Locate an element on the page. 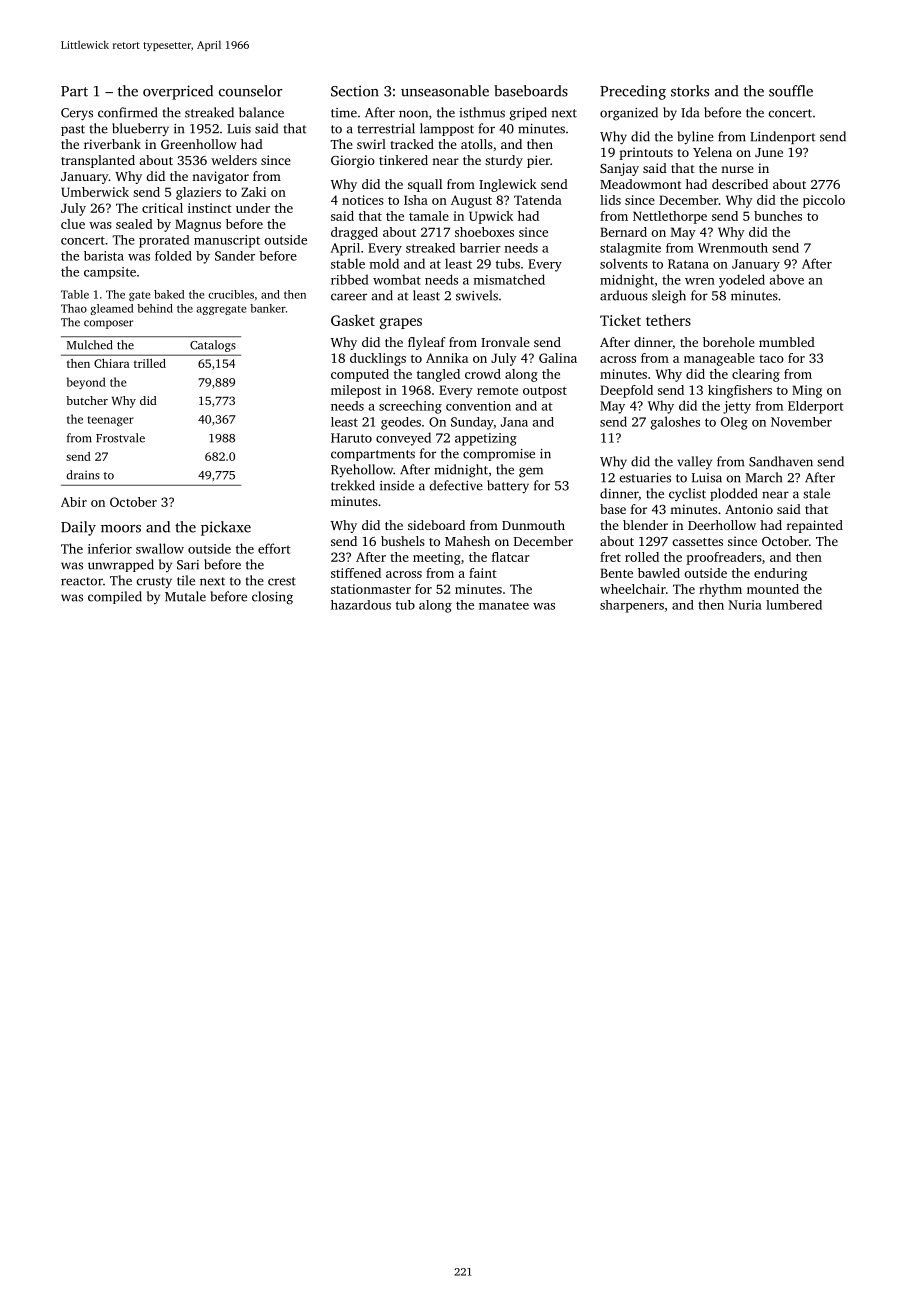 This document has width=908, height=1316. drains is located at coordinates (83, 475).
